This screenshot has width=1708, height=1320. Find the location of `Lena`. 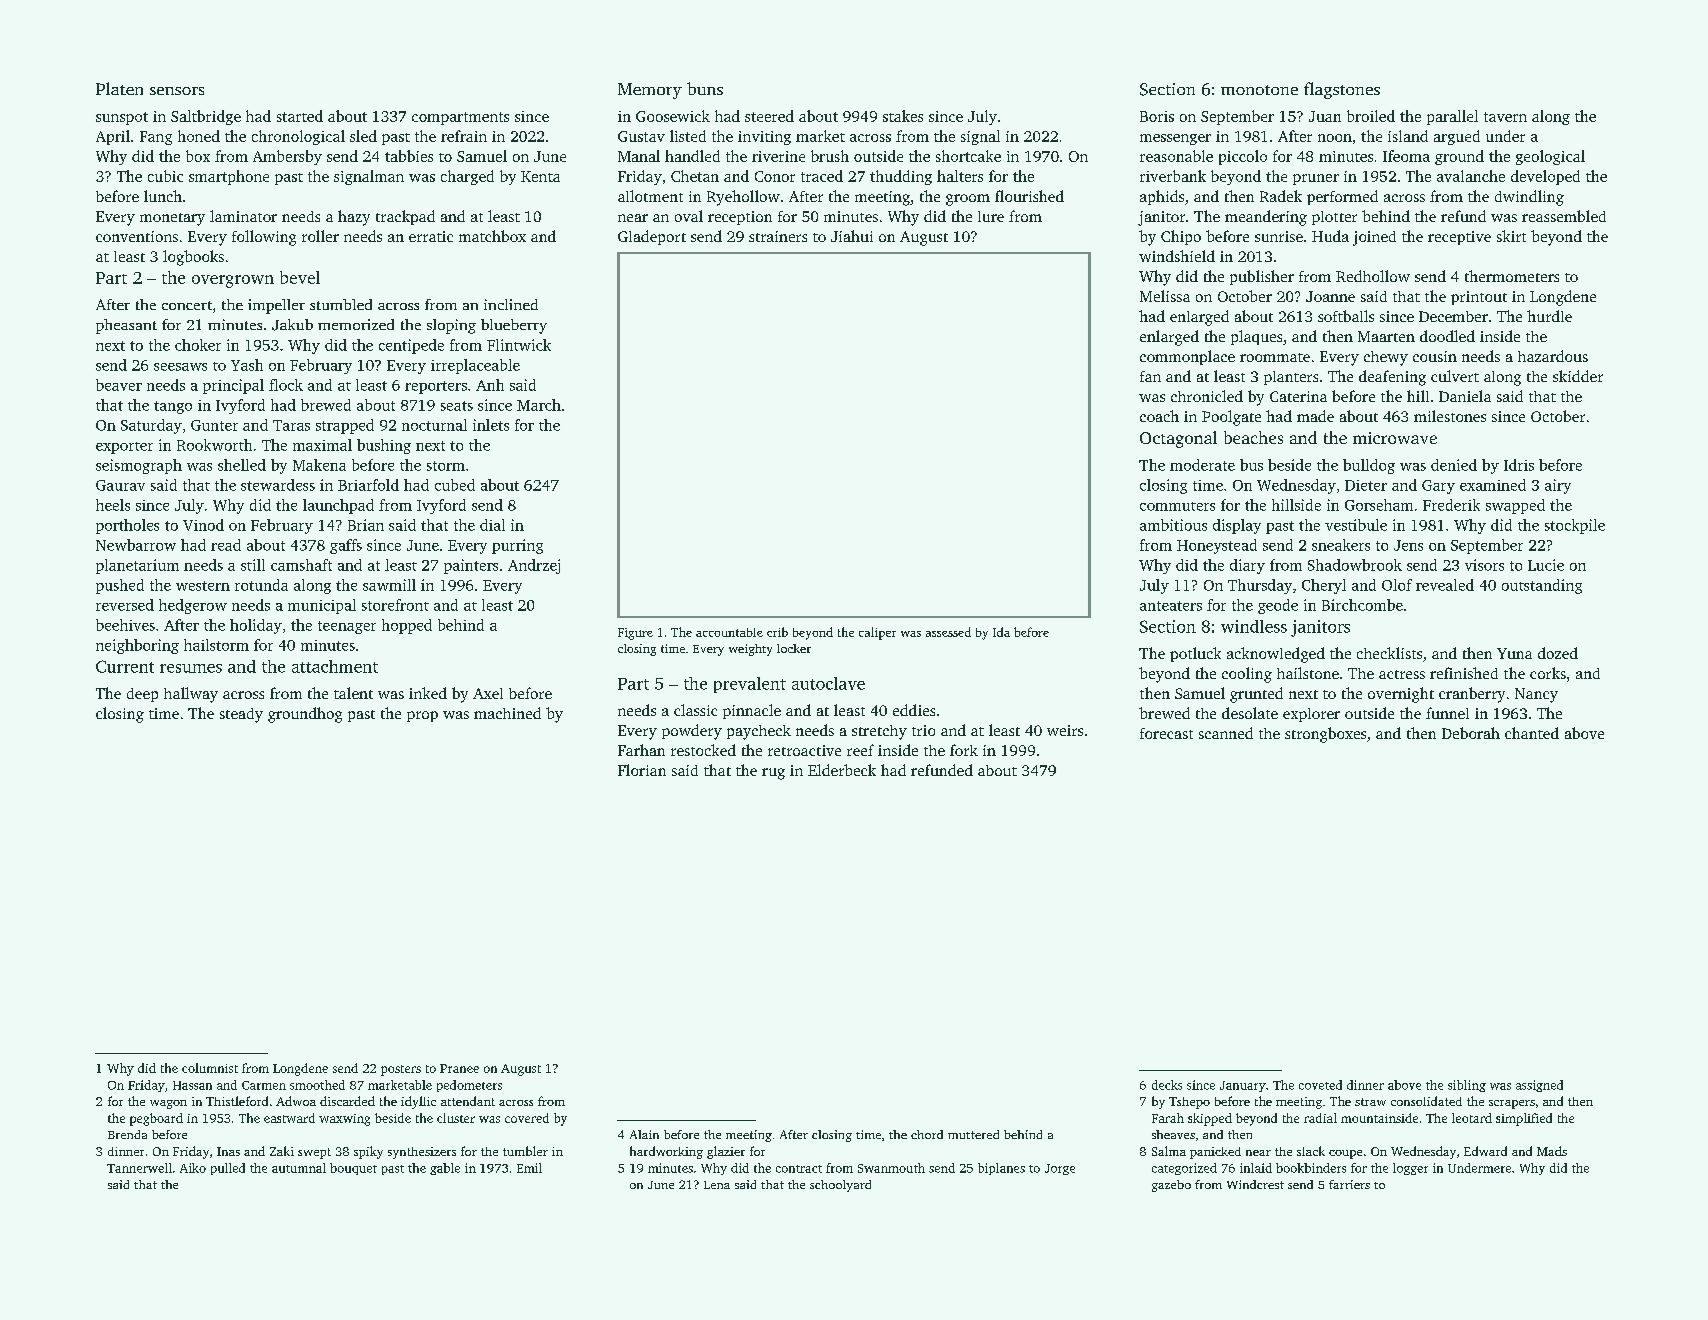

Lena is located at coordinates (717, 1185).
